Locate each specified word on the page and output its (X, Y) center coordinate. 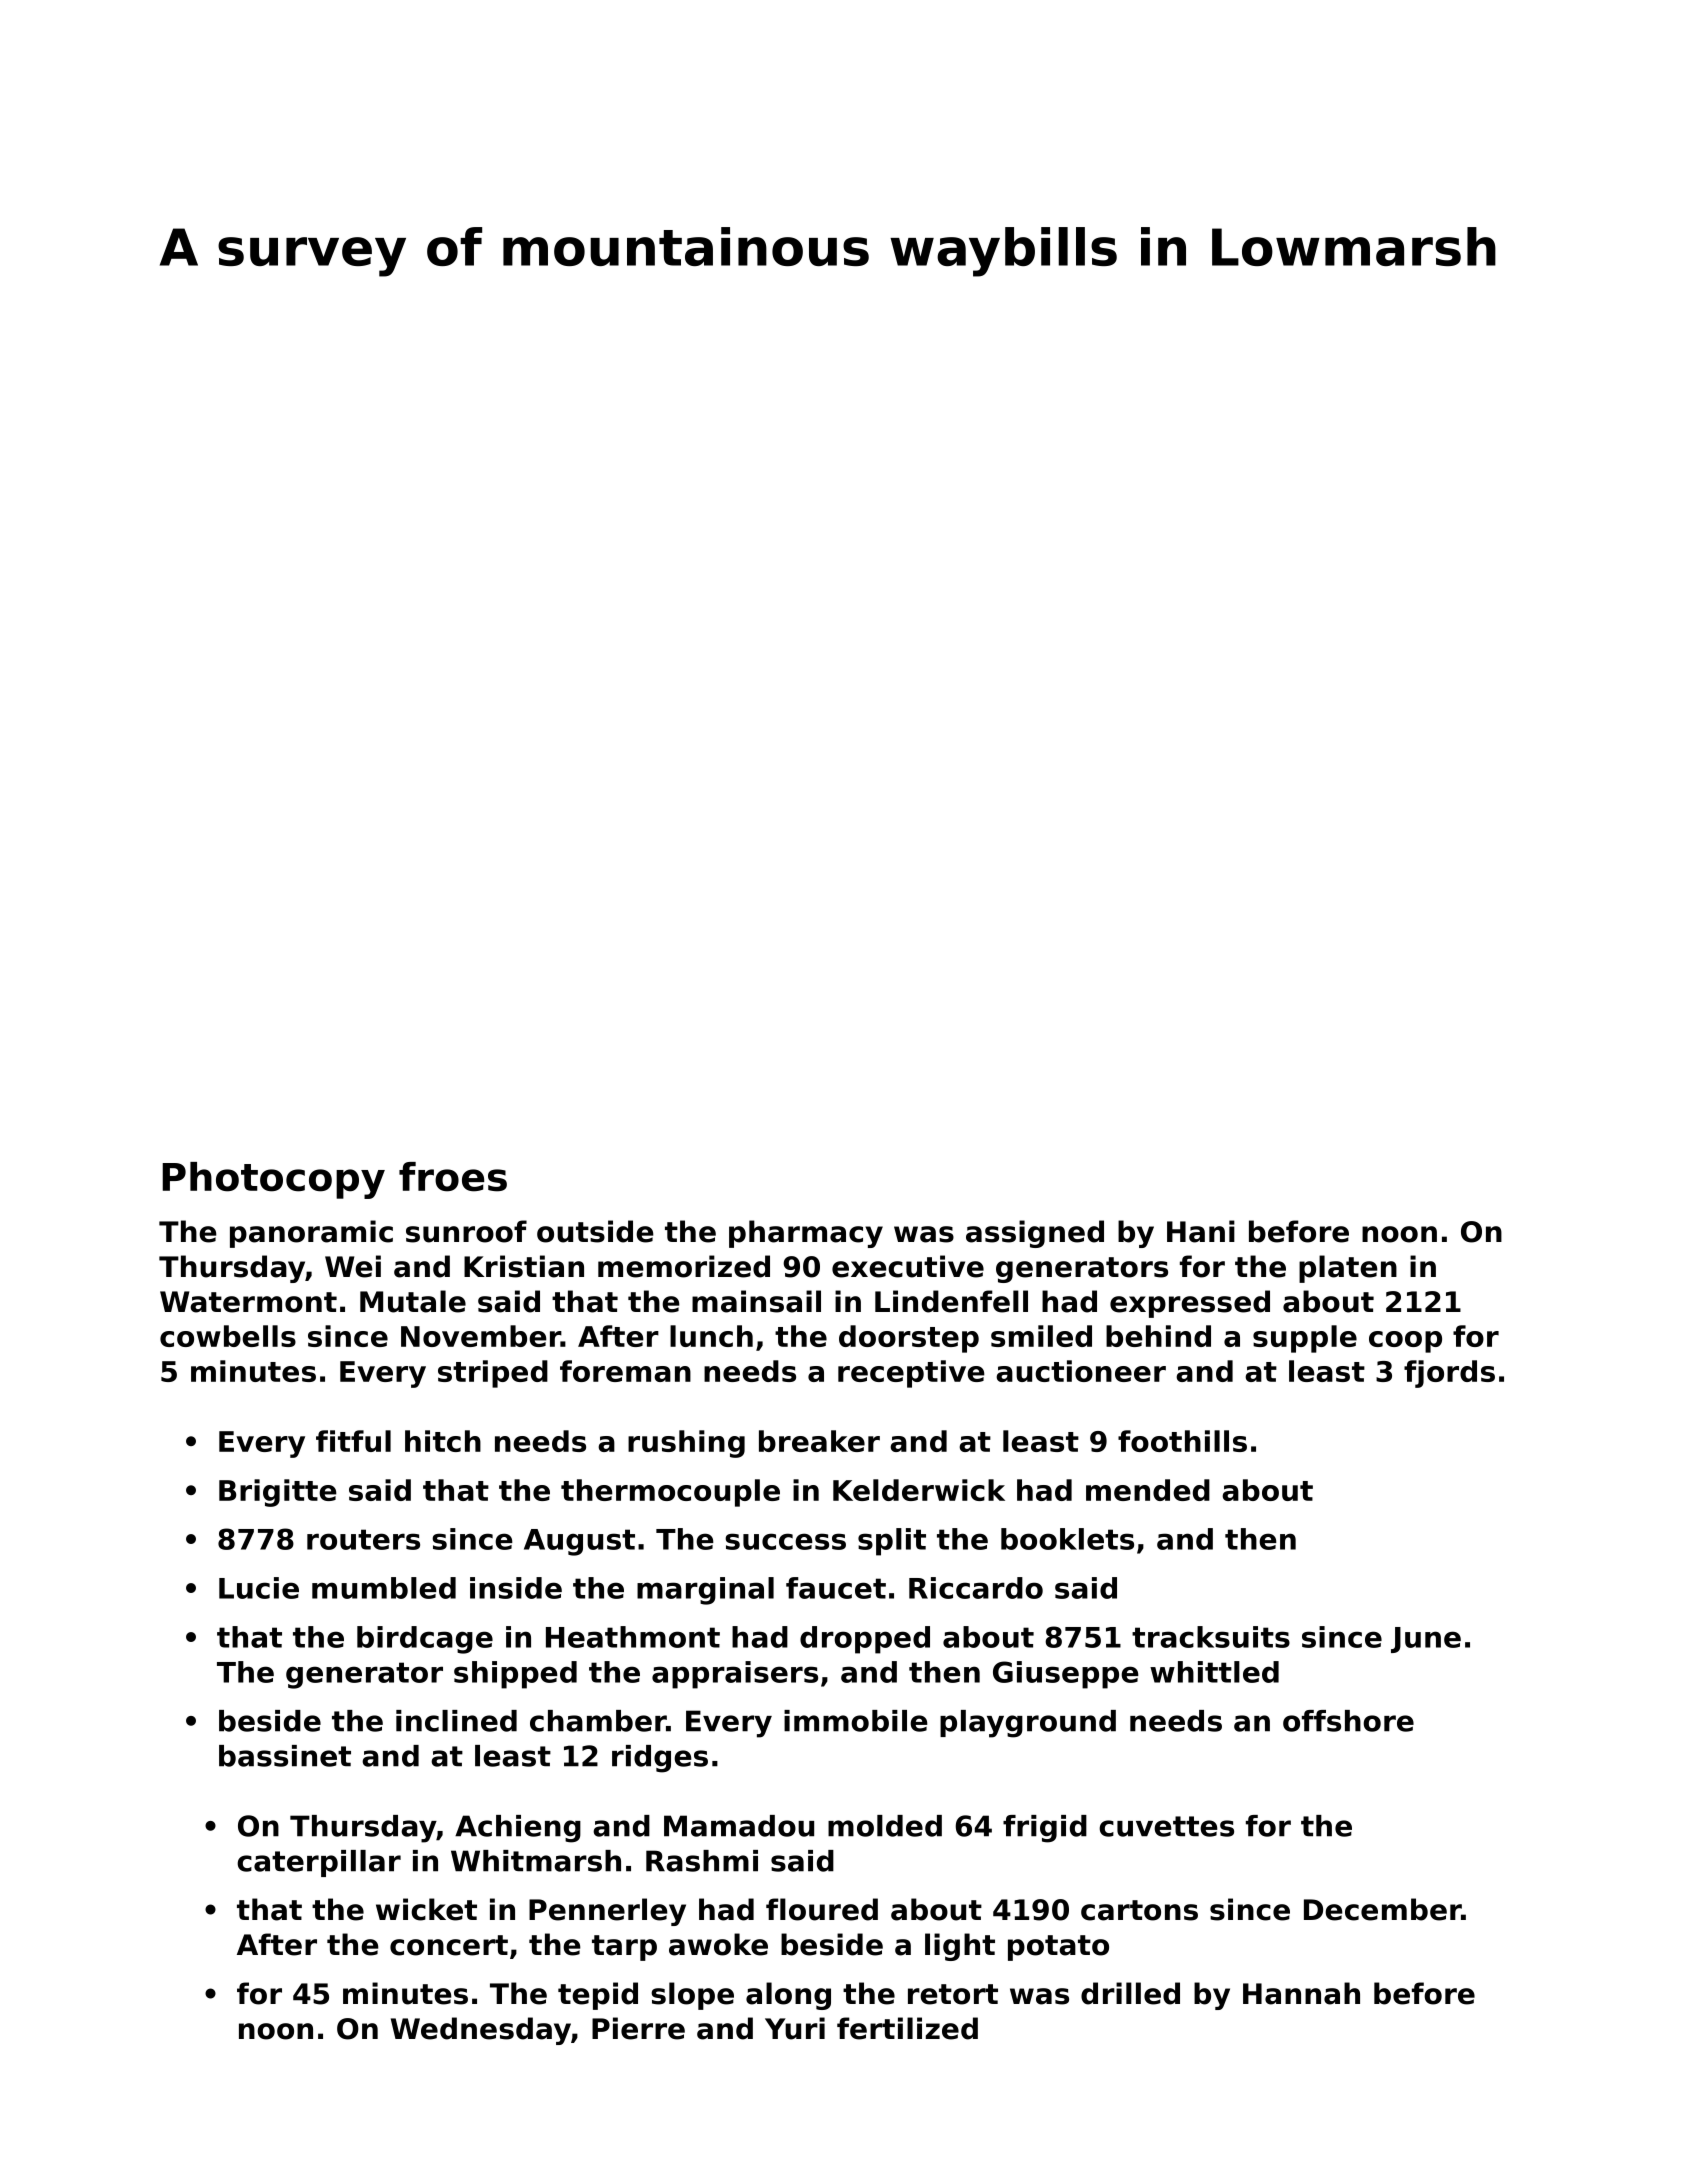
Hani (1201, 1231)
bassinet (285, 1756)
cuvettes (1166, 1826)
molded (885, 1826)
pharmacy (806, 1234)
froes (453, 1177)
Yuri (795, 2028)
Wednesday (481, 2031)
